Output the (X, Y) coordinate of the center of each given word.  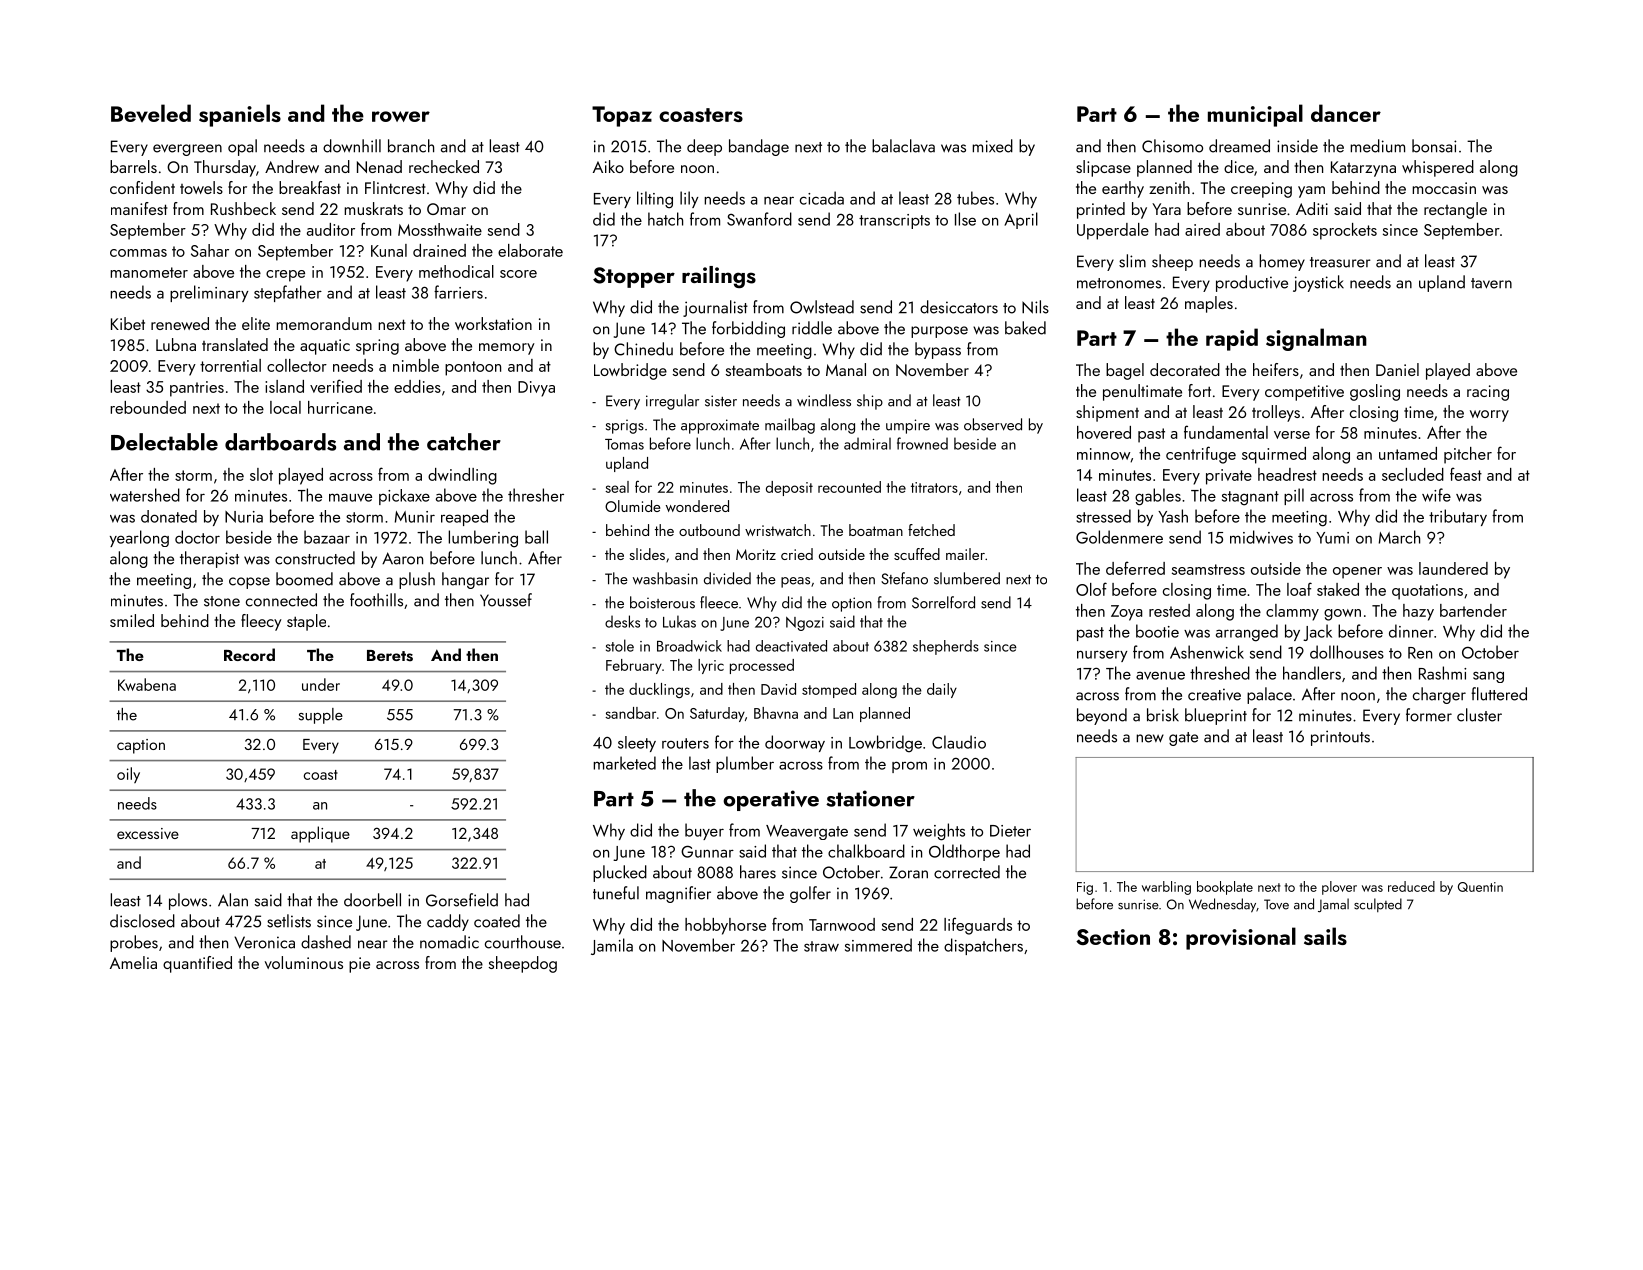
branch (411, 146)
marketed (624, 763)
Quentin (1480, 887)
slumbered (967, 578)
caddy (448, 922)
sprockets (1345, 231)
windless (824, 400)
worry (1489, 416)
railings (719, 277)
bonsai (1434, 146)
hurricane (340, 407)
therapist (209, 559)
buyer (704, 831)
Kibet (128, 323)
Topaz (622, 116)
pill (1294, 496)
